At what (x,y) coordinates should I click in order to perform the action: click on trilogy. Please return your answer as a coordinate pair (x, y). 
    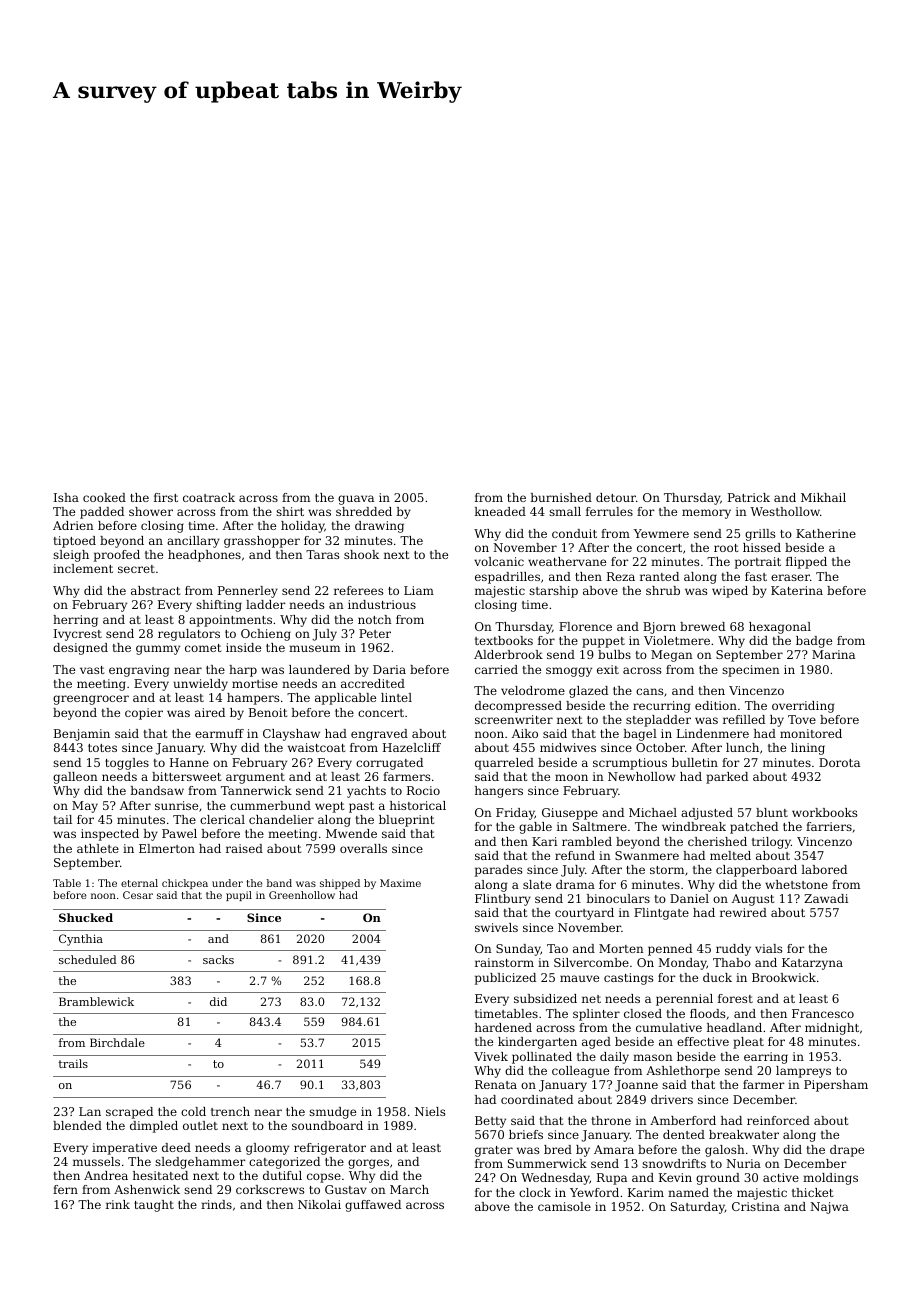
    Looking at the image, I should click on (771, 843).
